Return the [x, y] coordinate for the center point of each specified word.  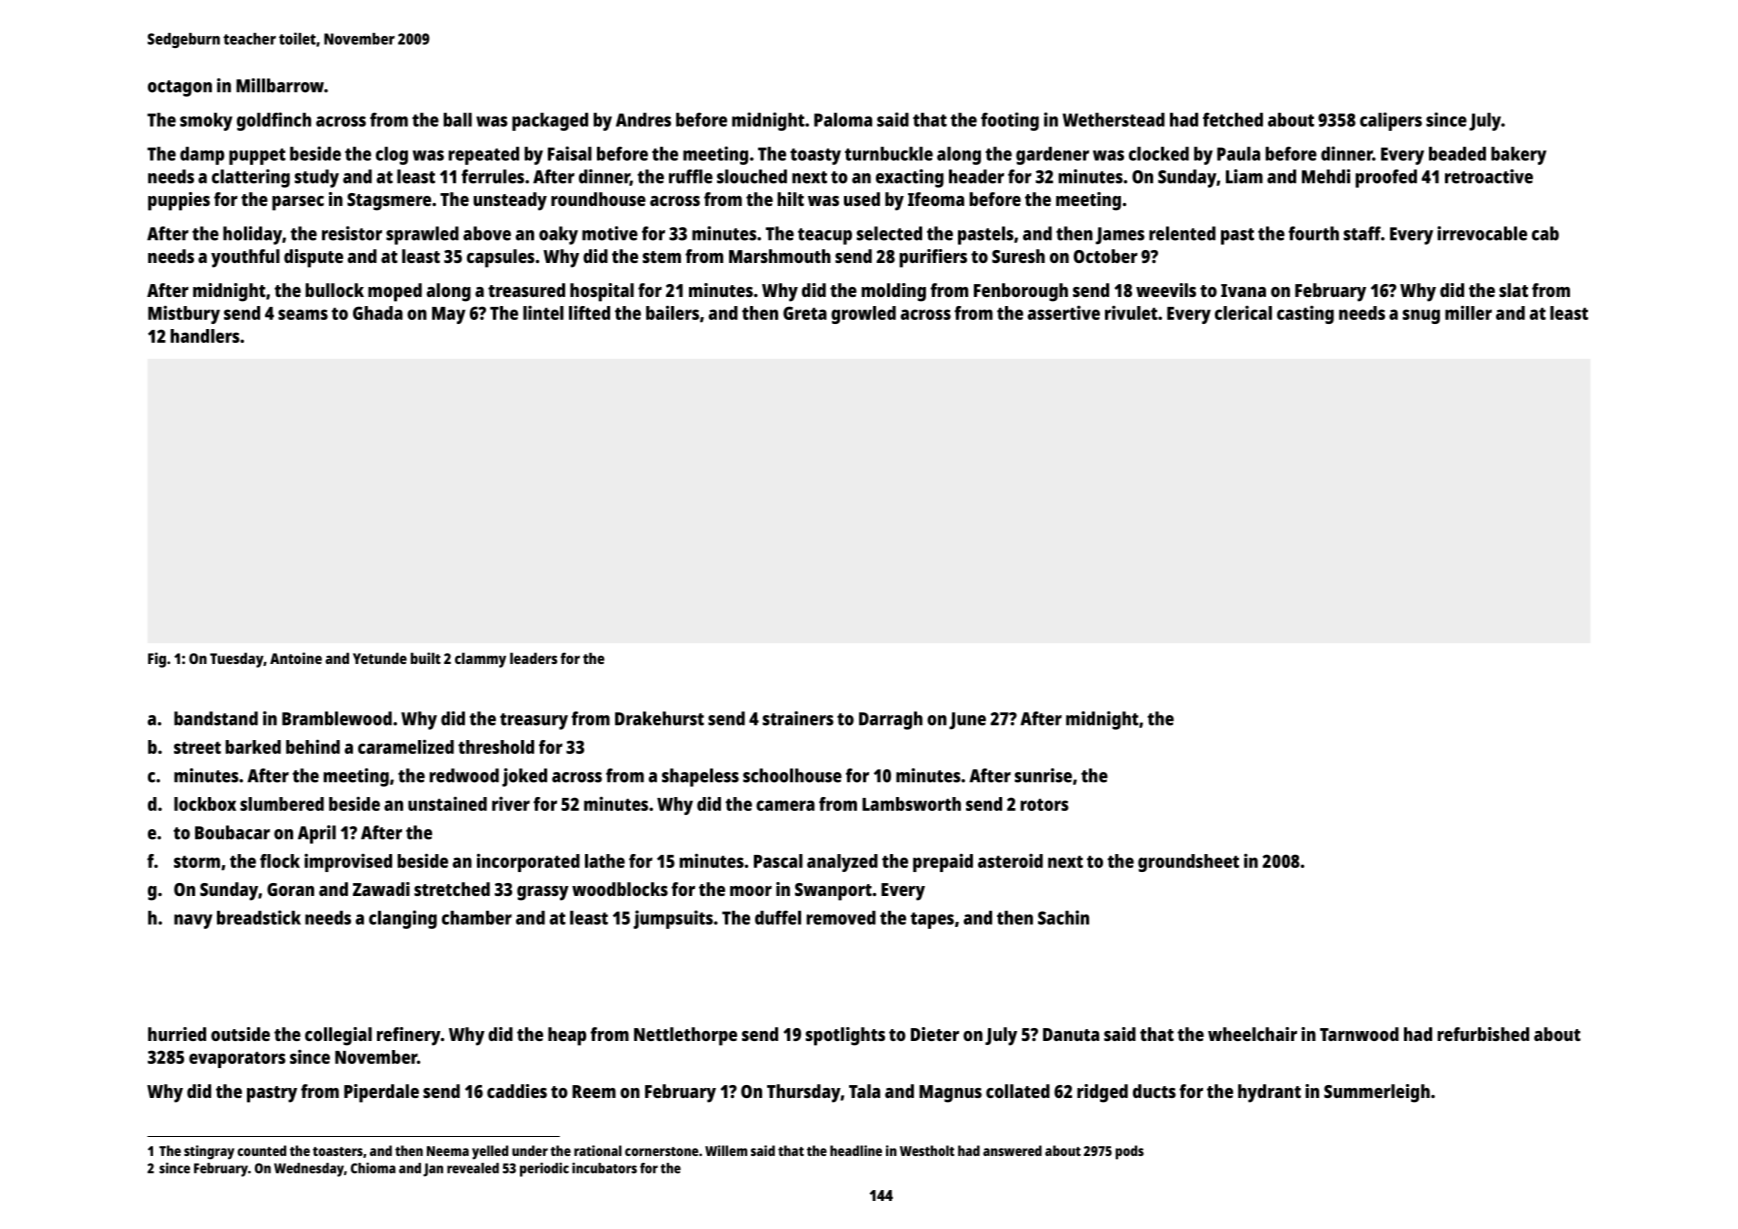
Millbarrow [280, 85]
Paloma [843, 120]
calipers [1391, 121]
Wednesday [309, 1170]
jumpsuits [673, 919]
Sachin [1063, 917]
